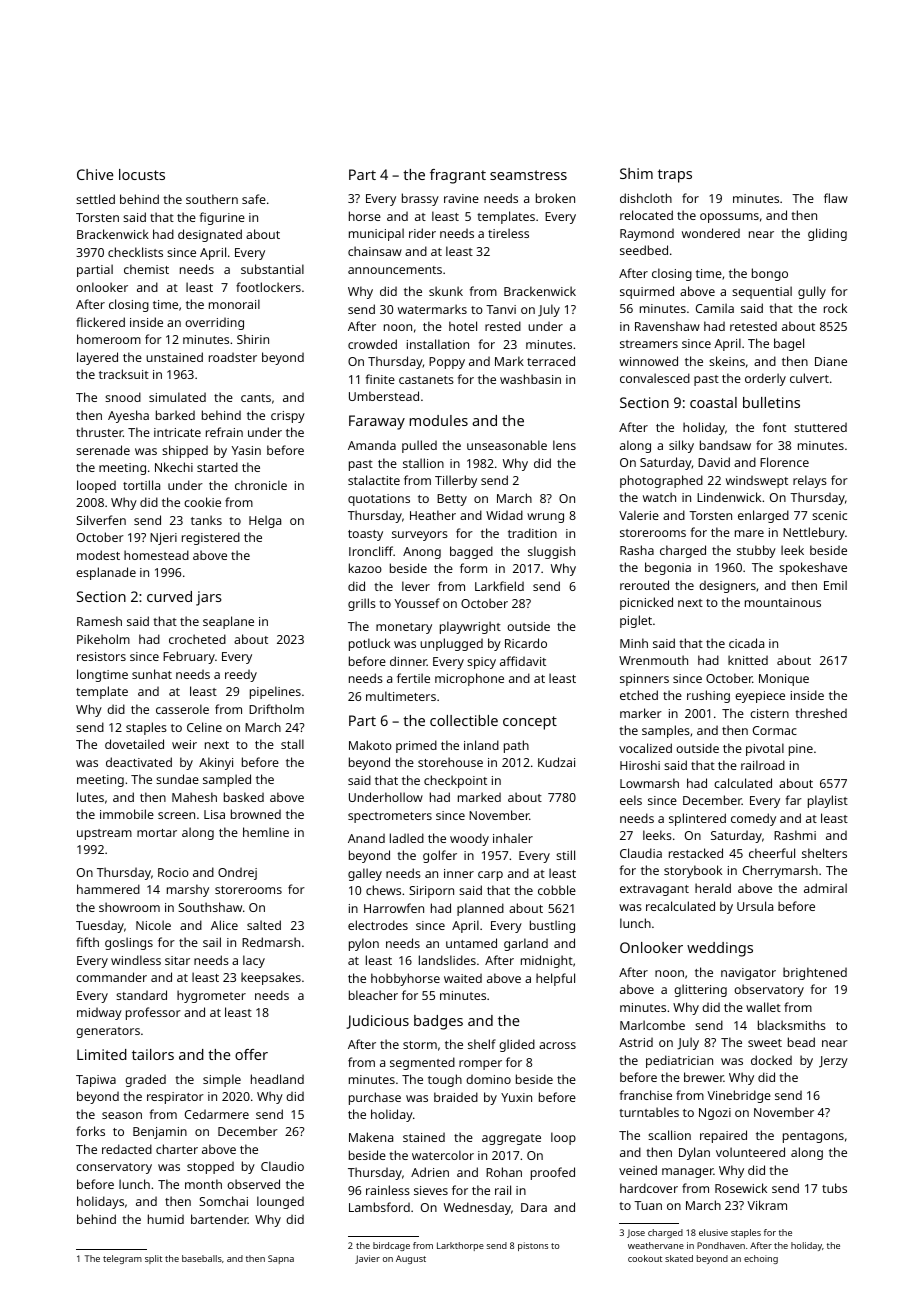  I want to click on Marlcombe, so click(652, 1025).
